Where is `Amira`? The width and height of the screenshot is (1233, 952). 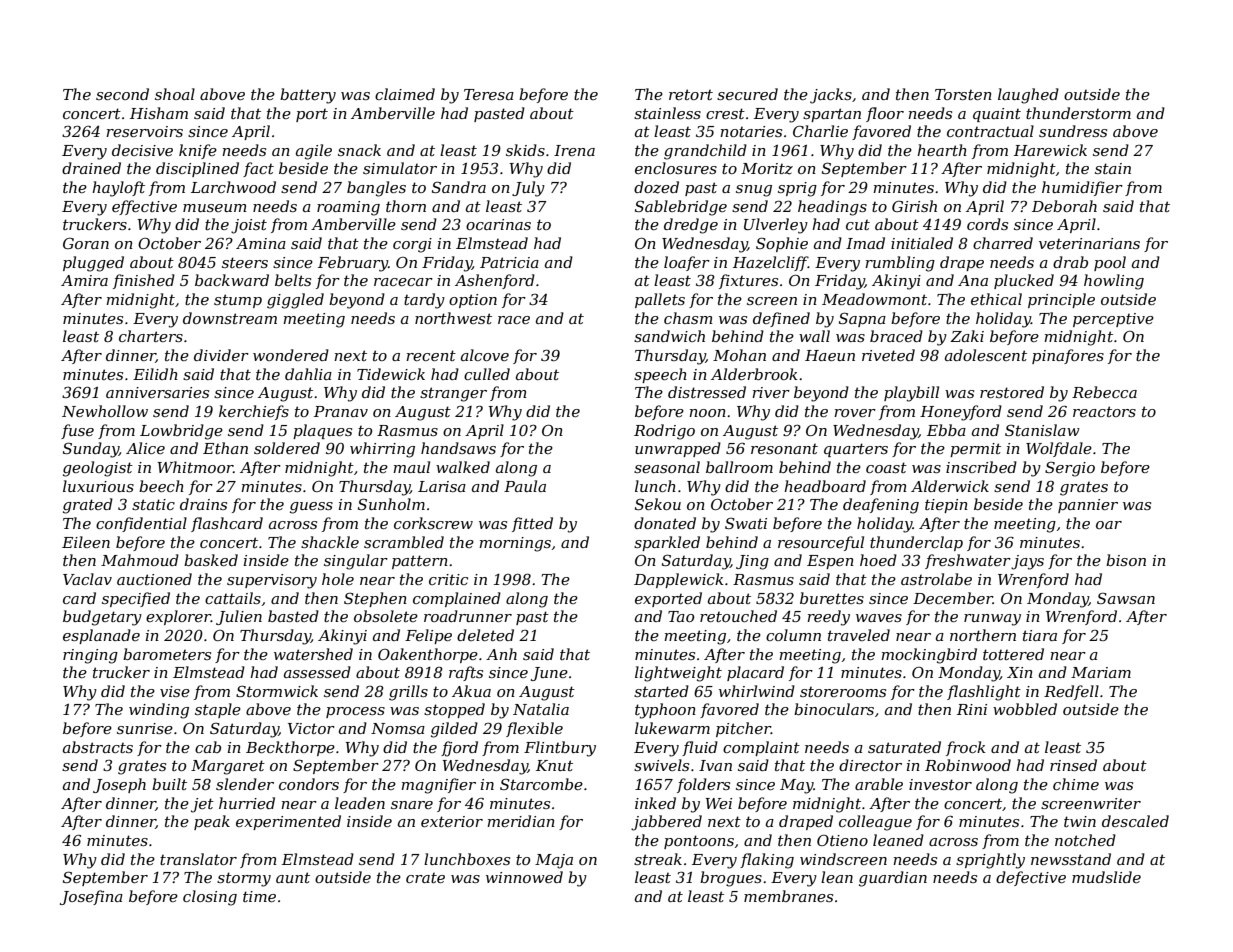 Amira is located at coordinates (84, 280).
